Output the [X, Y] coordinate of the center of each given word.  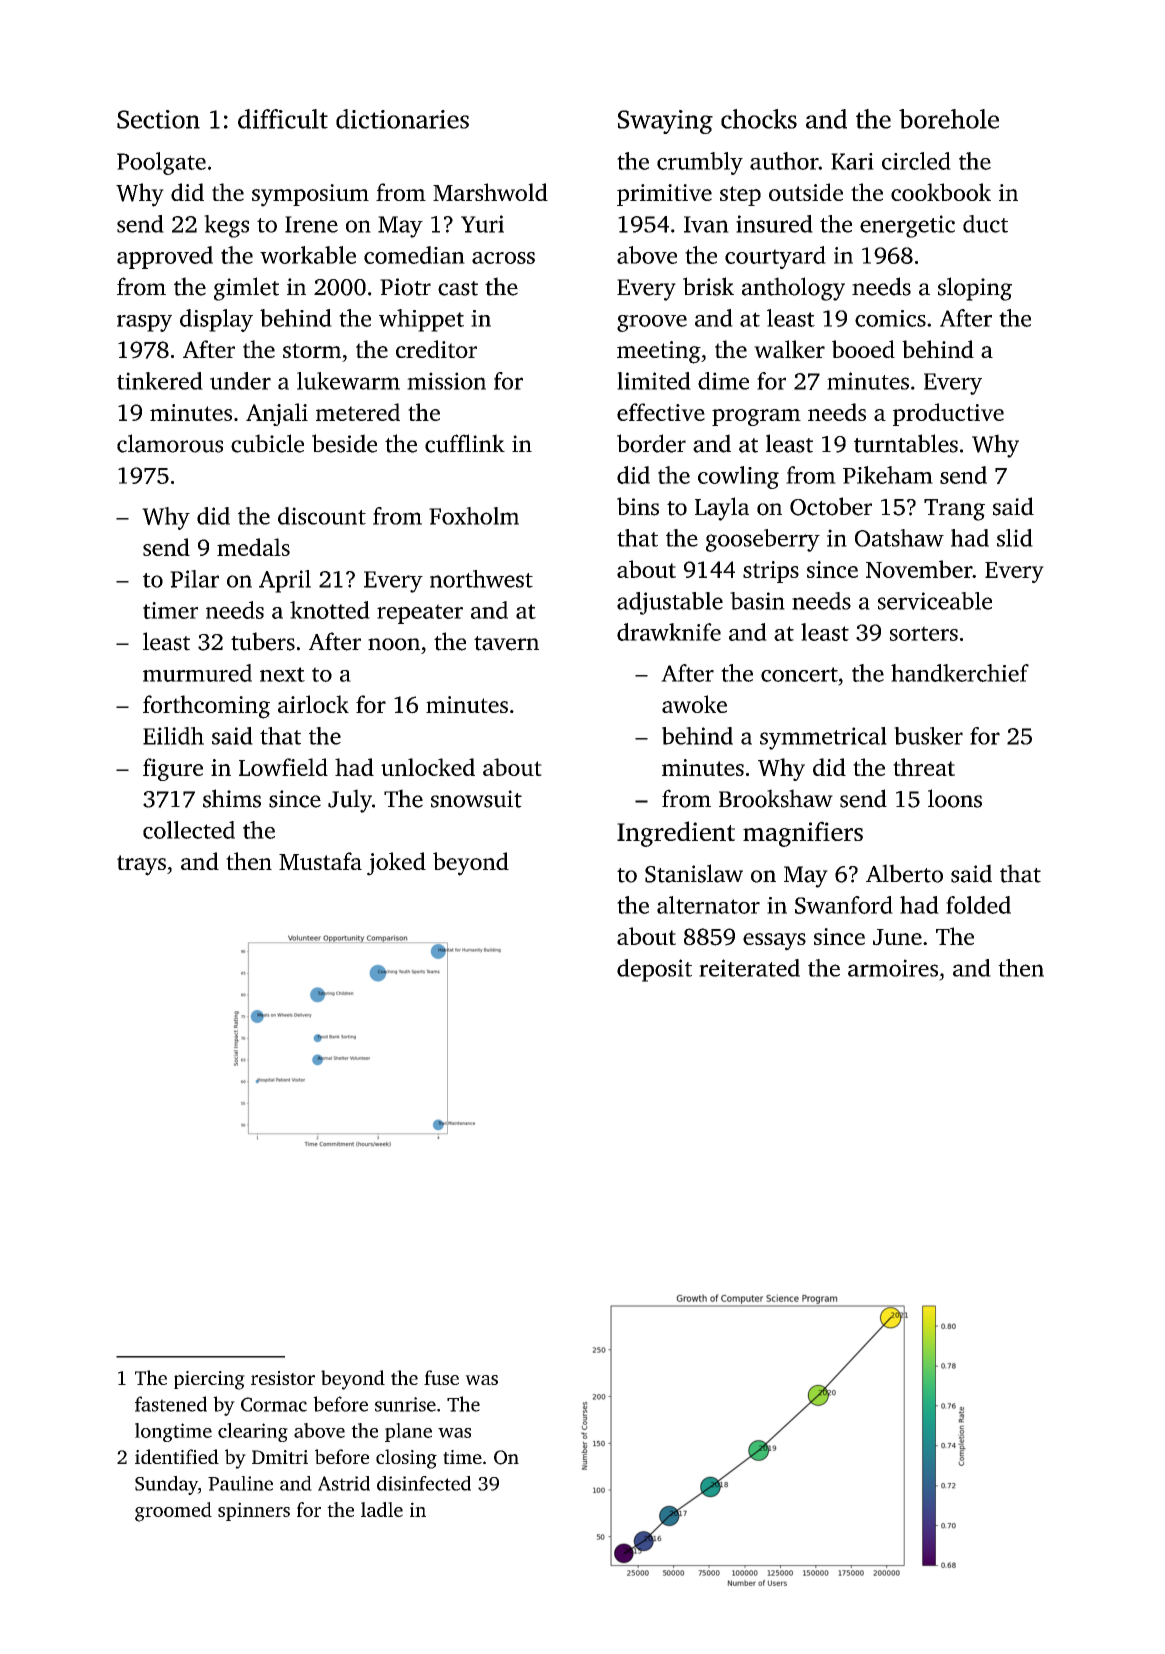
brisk [708, 286]
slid [1015, 538]
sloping [975, 289]
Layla [722, 509]
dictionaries [402, 119]
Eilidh [173, 736]
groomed [173, 1512]
